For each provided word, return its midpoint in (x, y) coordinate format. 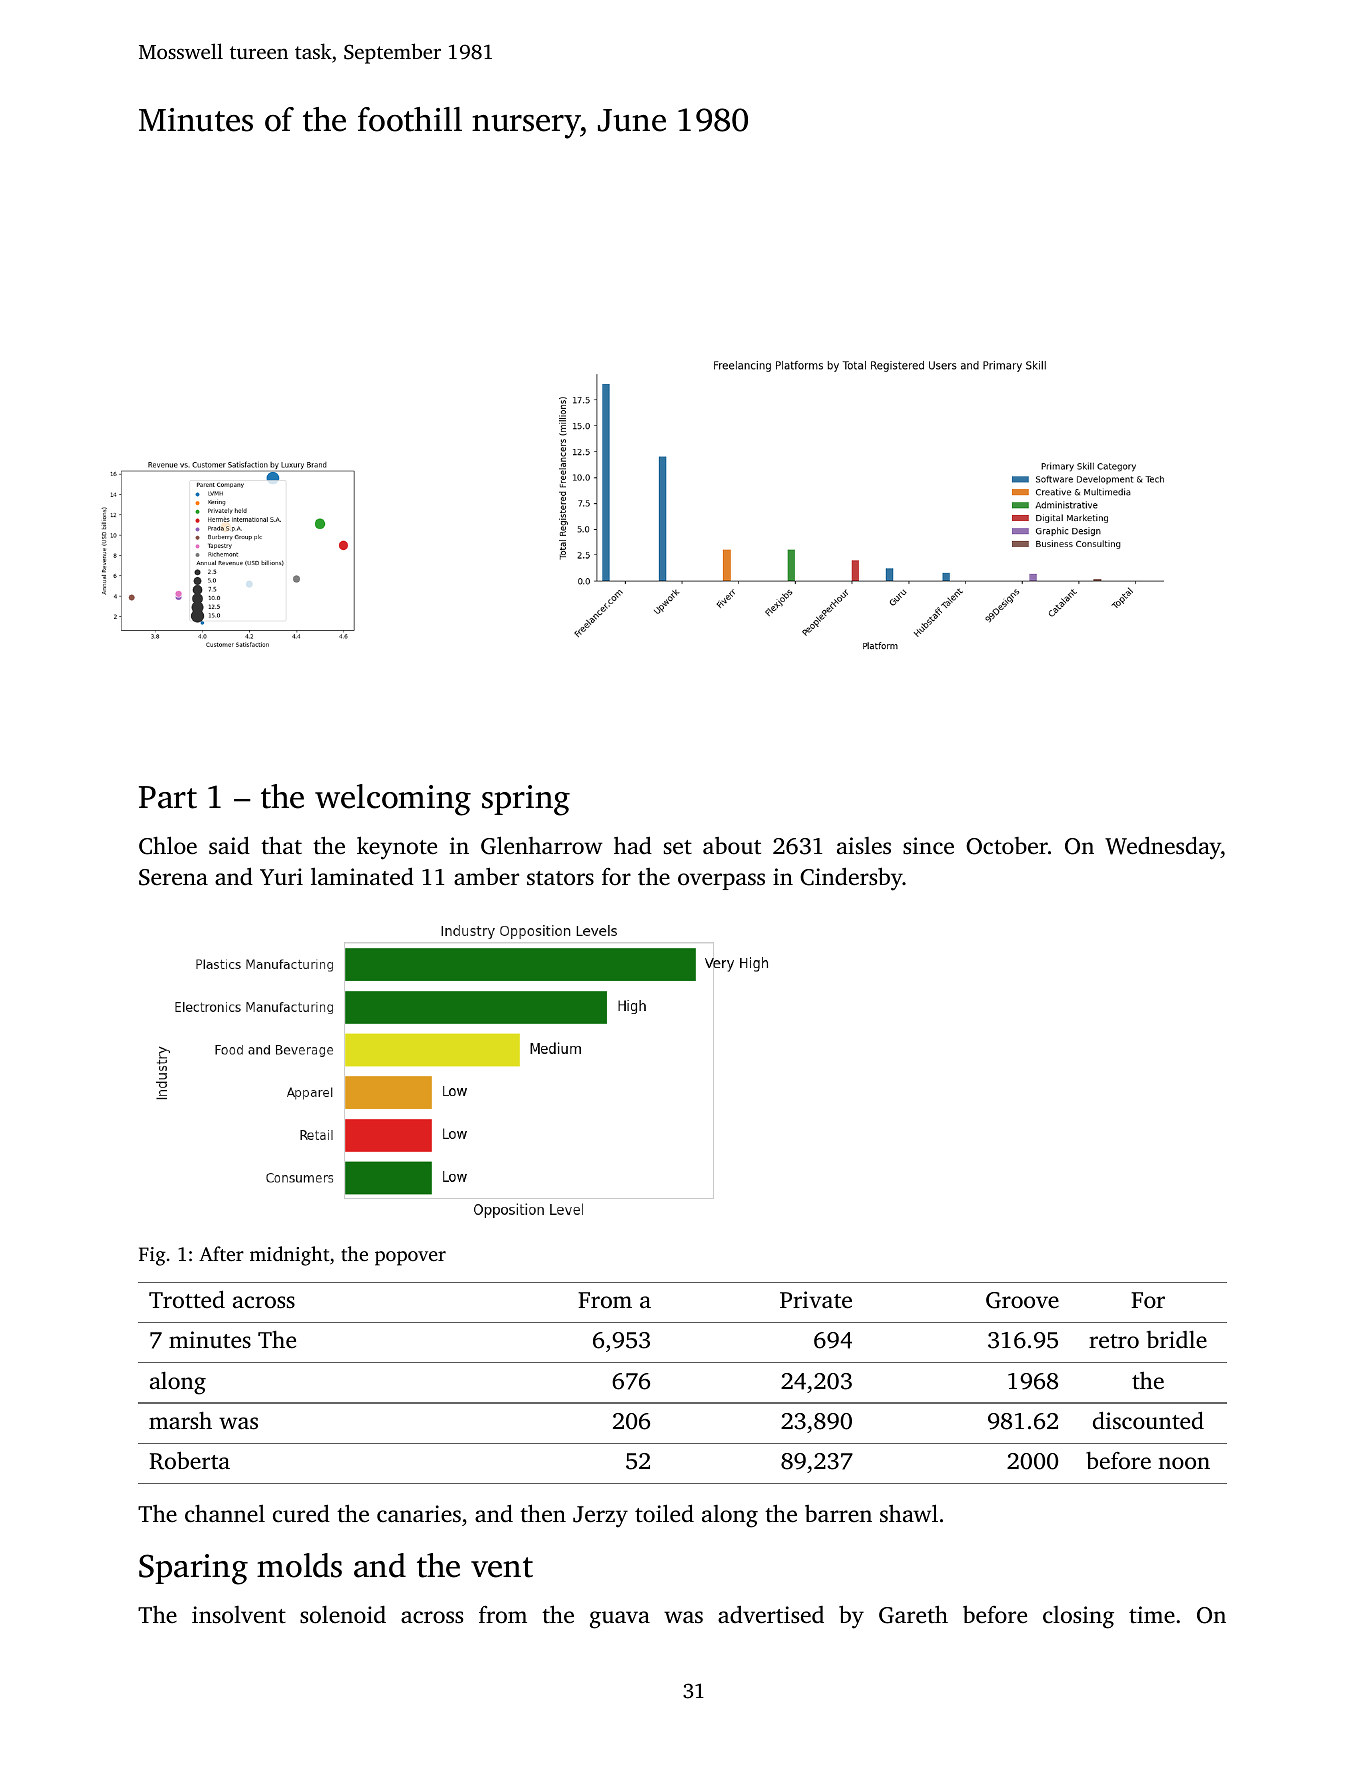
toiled (664, 1513)
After (221, 1253)
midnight (289, 1256)
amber (486, 876)
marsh (180, 1420)
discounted (1148, 1420)
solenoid (343, 1615)
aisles (864, 846)
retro (1114, 1341)
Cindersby (851, 879)
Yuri (281, 877)
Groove (1022, 1300)
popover (410, 1258)
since (928, 846)
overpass (721, 881)
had (633, 845)
